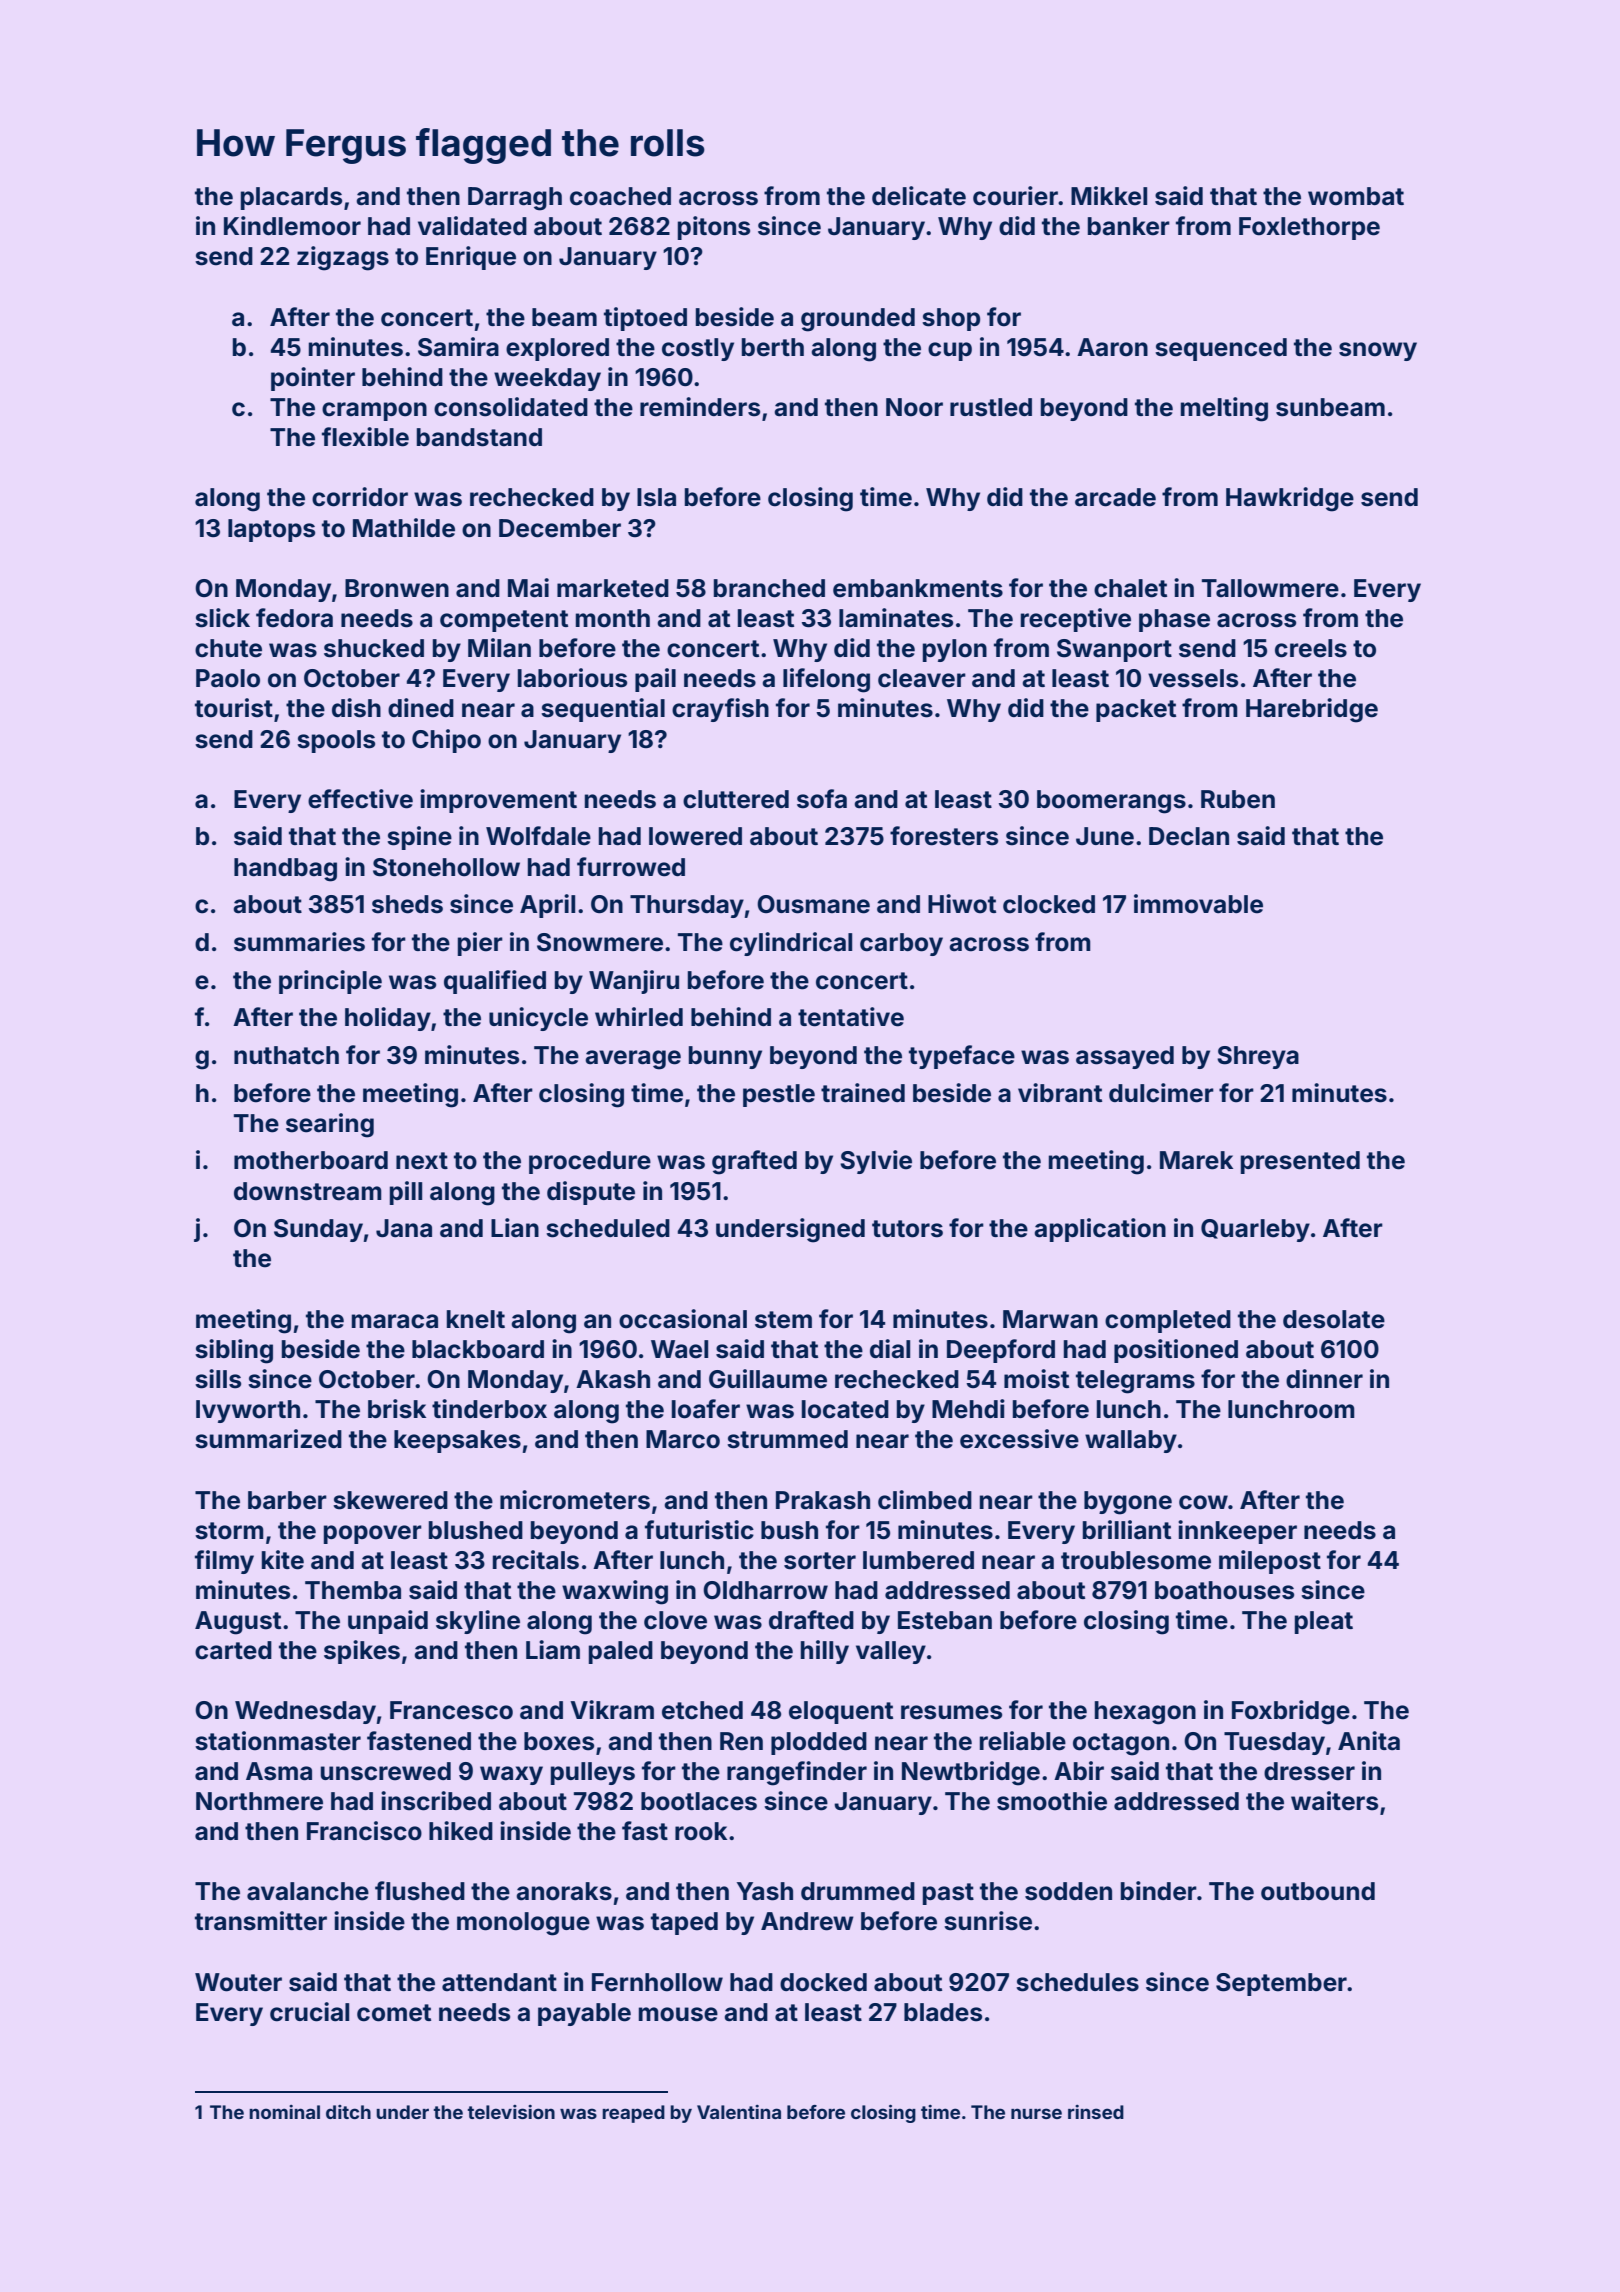 The height and width of the screenshot is (2292, 1620). I want to click on Darragh, so click(515, 199).
